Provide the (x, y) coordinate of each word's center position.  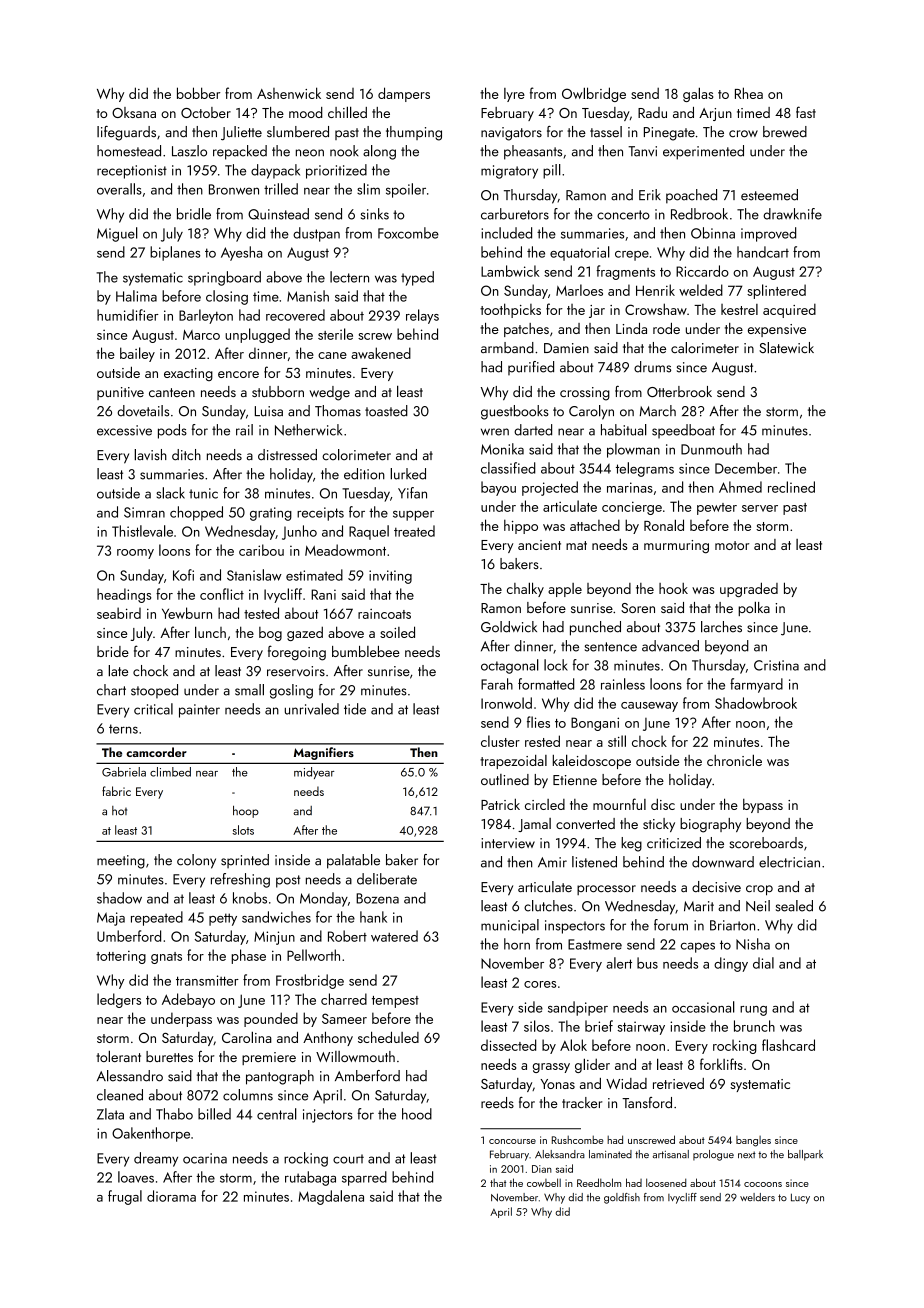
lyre (514, 95)
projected (550, 488)
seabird (119, 613)
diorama (171, 1196)
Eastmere (595, 944)
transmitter (207, 980)
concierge (632, 508)
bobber (198, 93)
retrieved (678, 1083)
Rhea (749, 93)
